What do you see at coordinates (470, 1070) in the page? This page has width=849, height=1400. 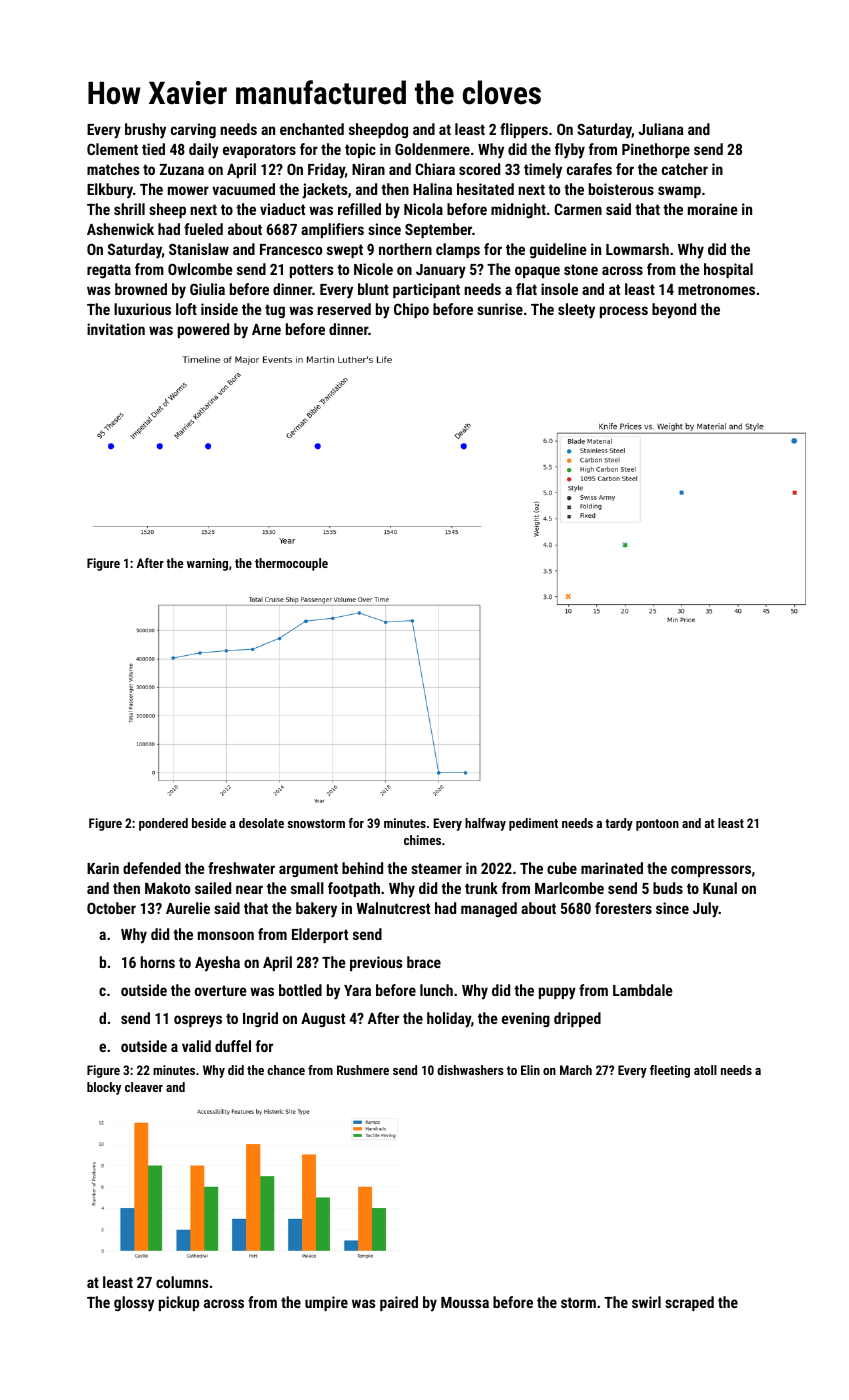 I see `dishwashers` at bounding box center [470, 1070].
